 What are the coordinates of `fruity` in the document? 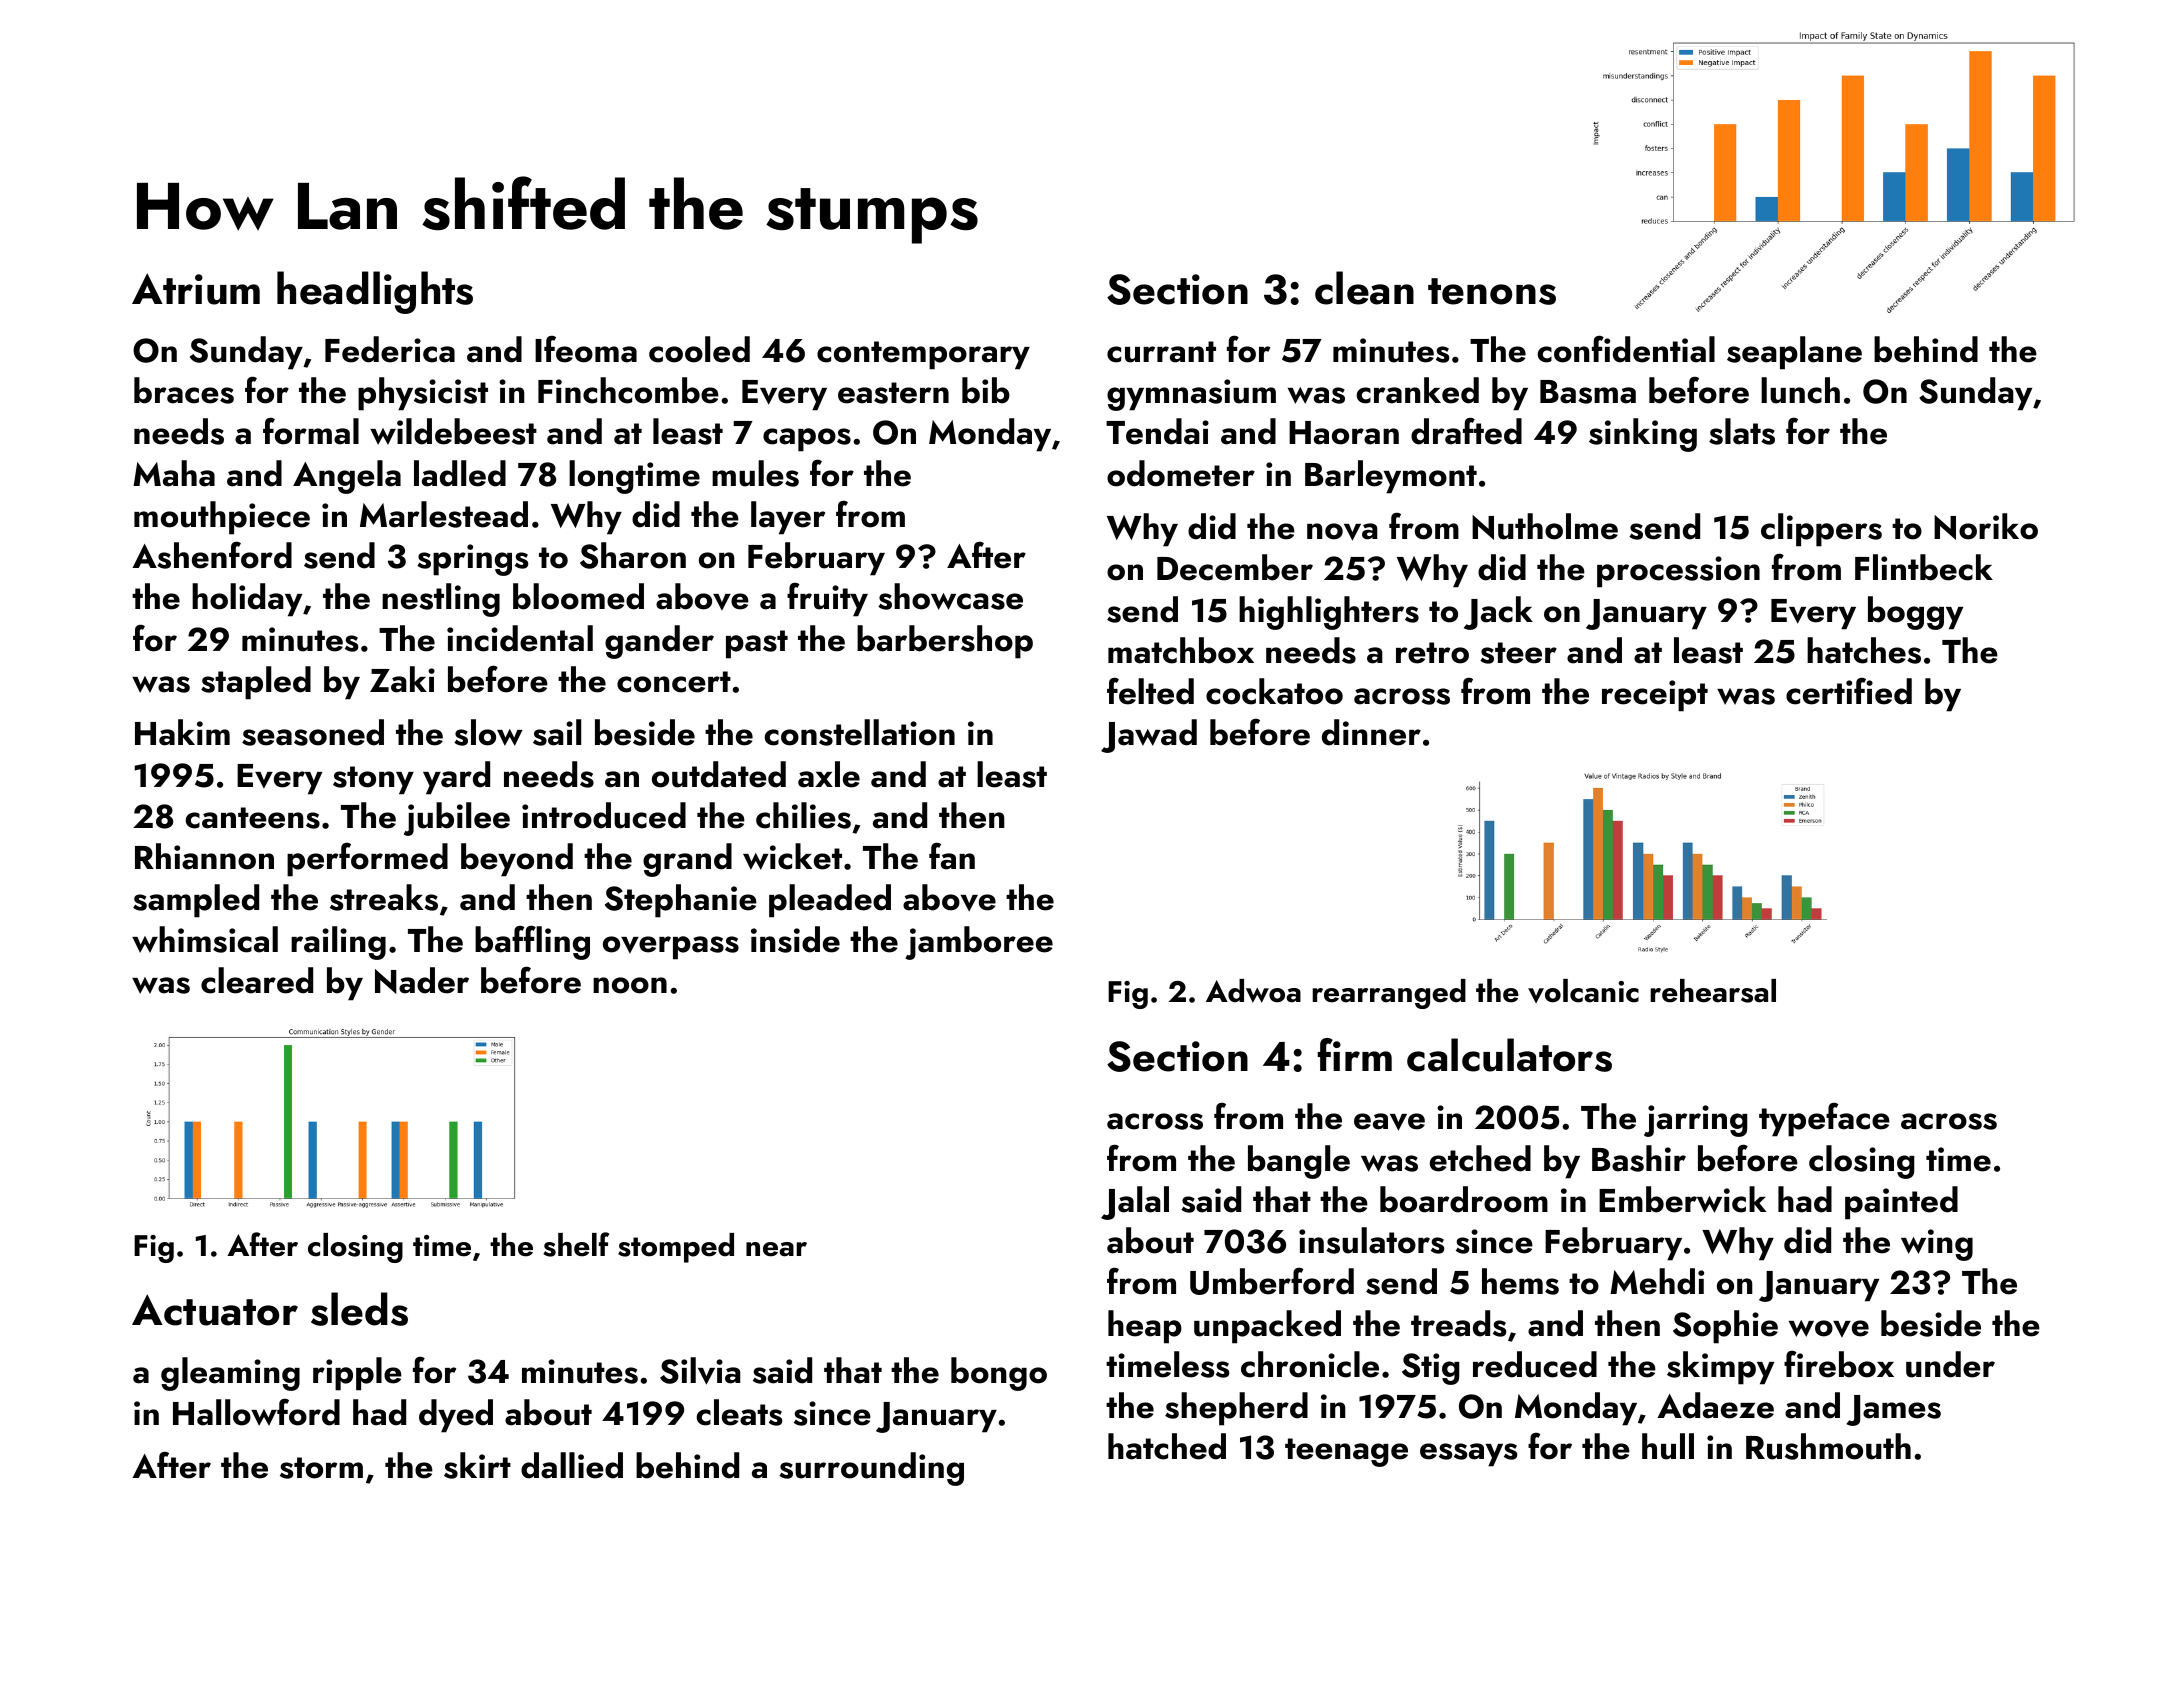 It's located at (827, 599).
